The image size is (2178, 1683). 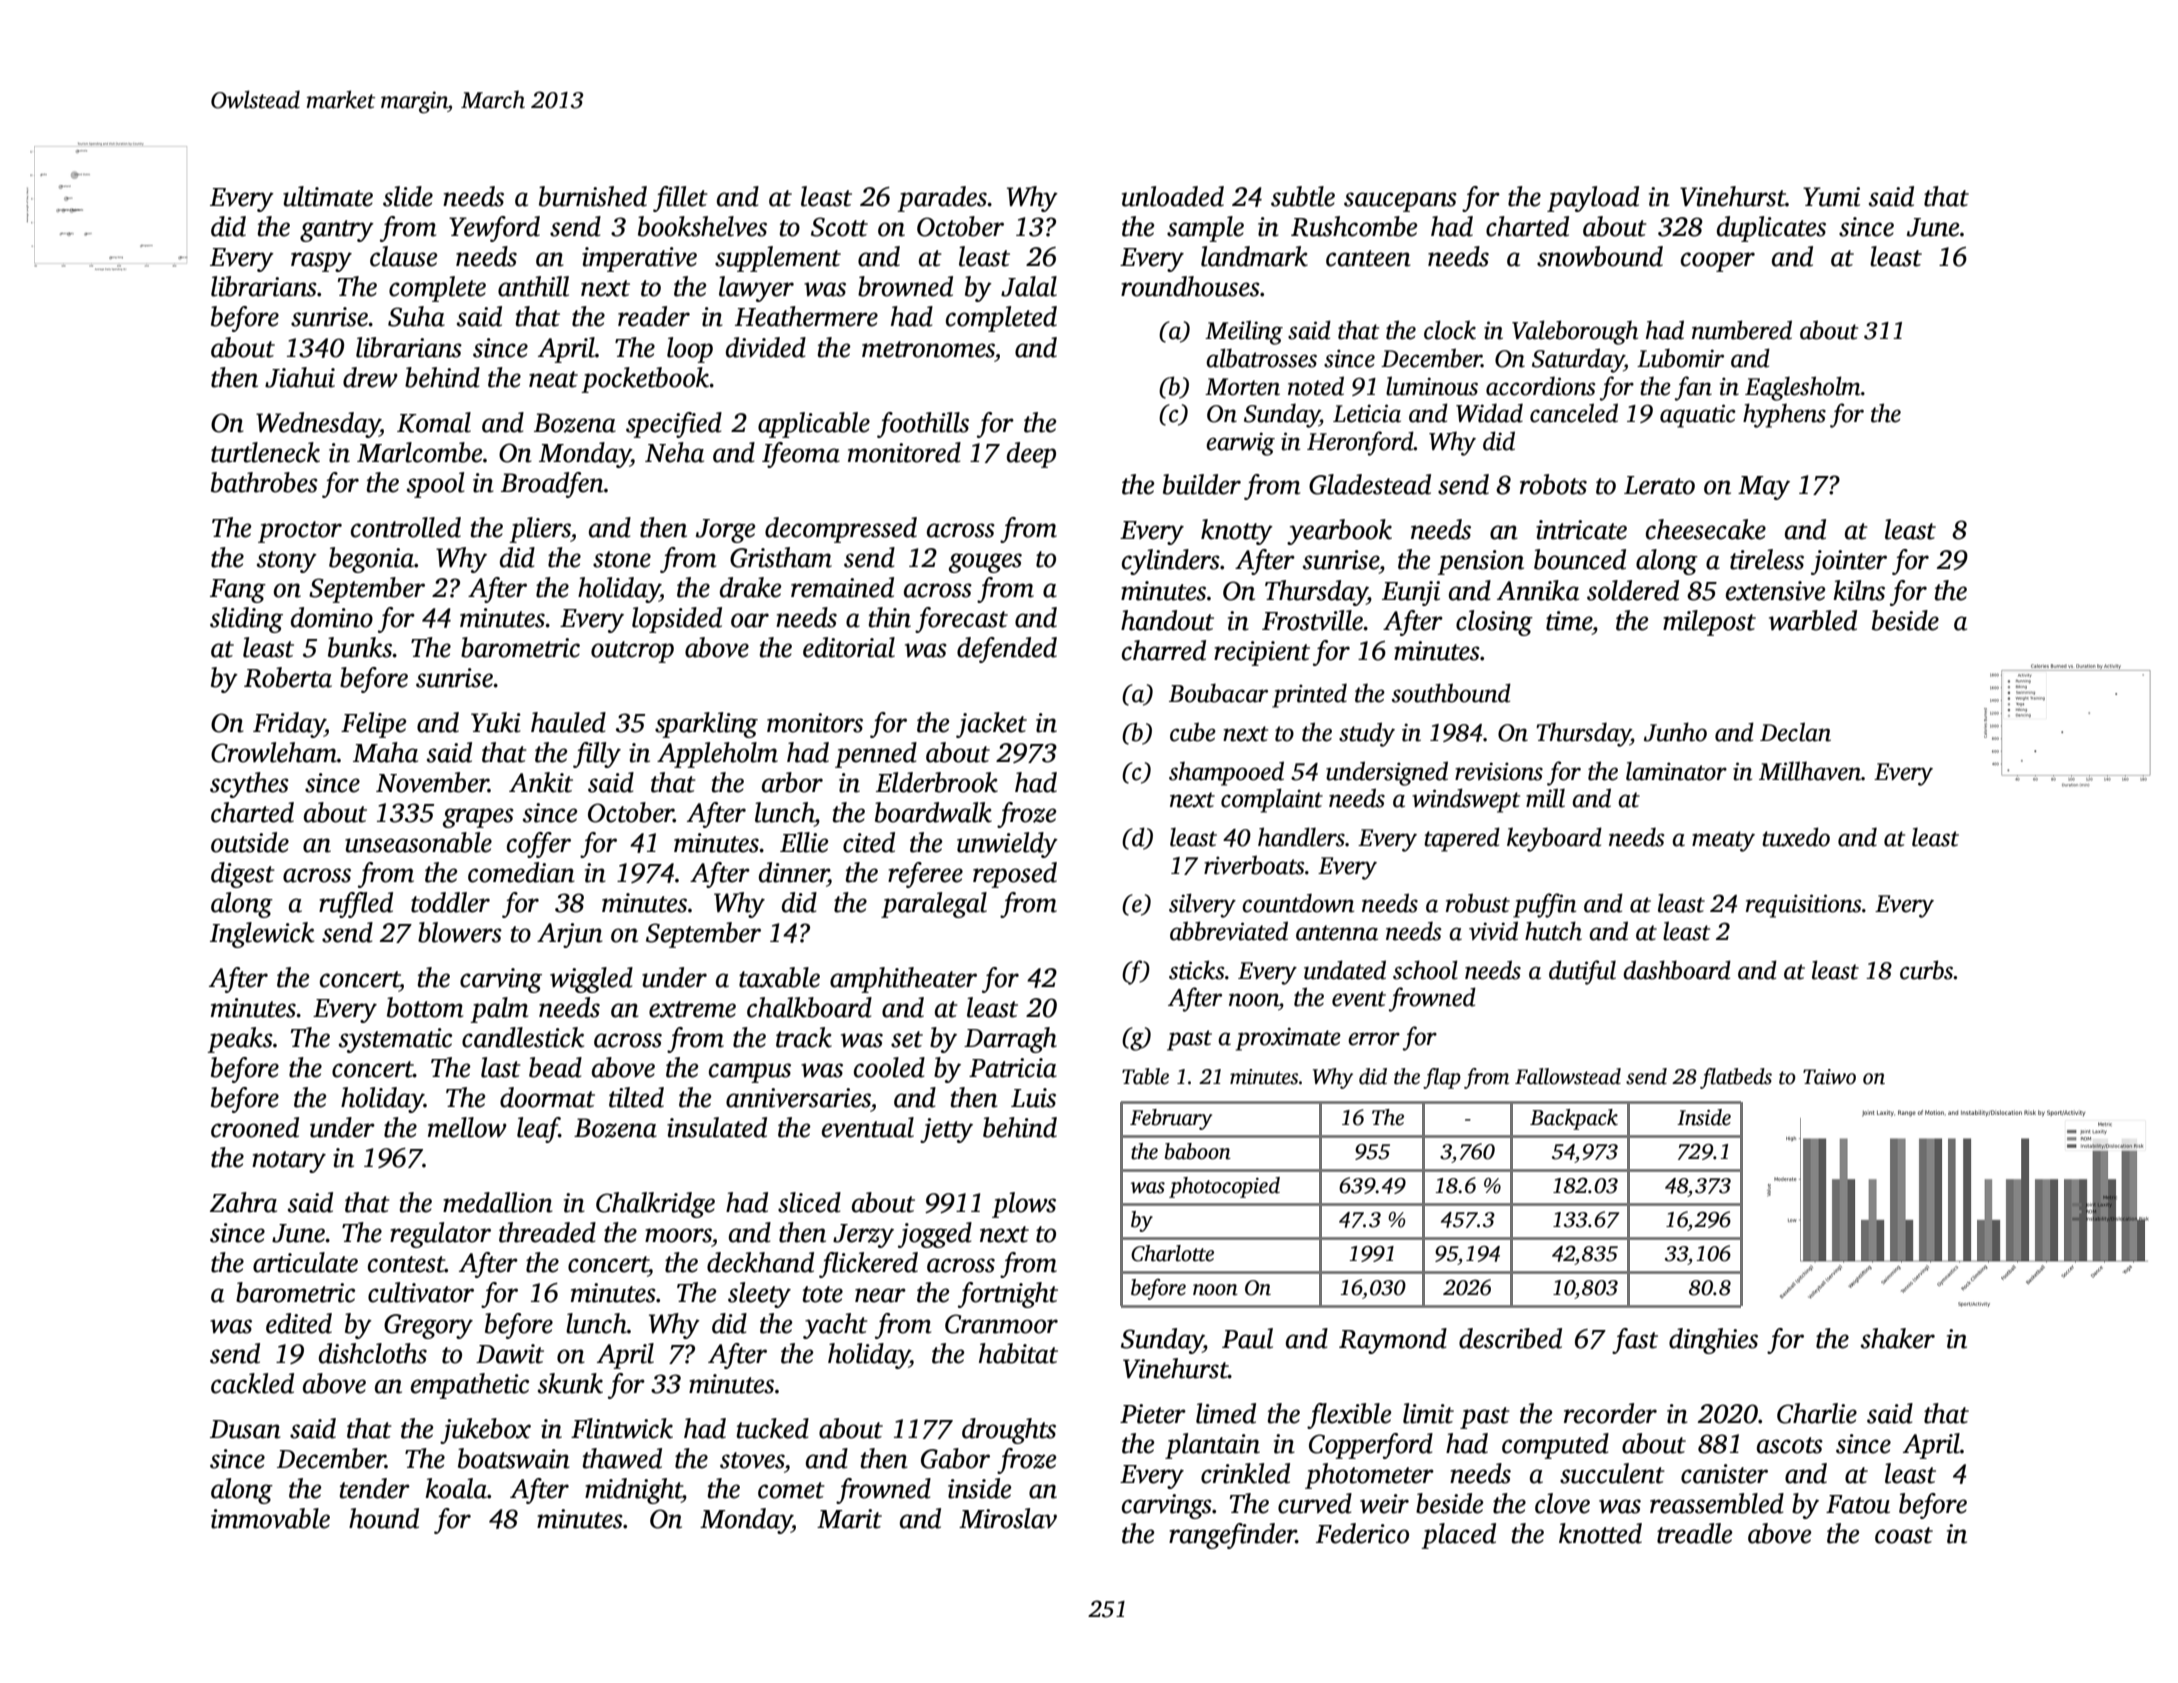 I want to click on penned, so click(x=876, y=755).
